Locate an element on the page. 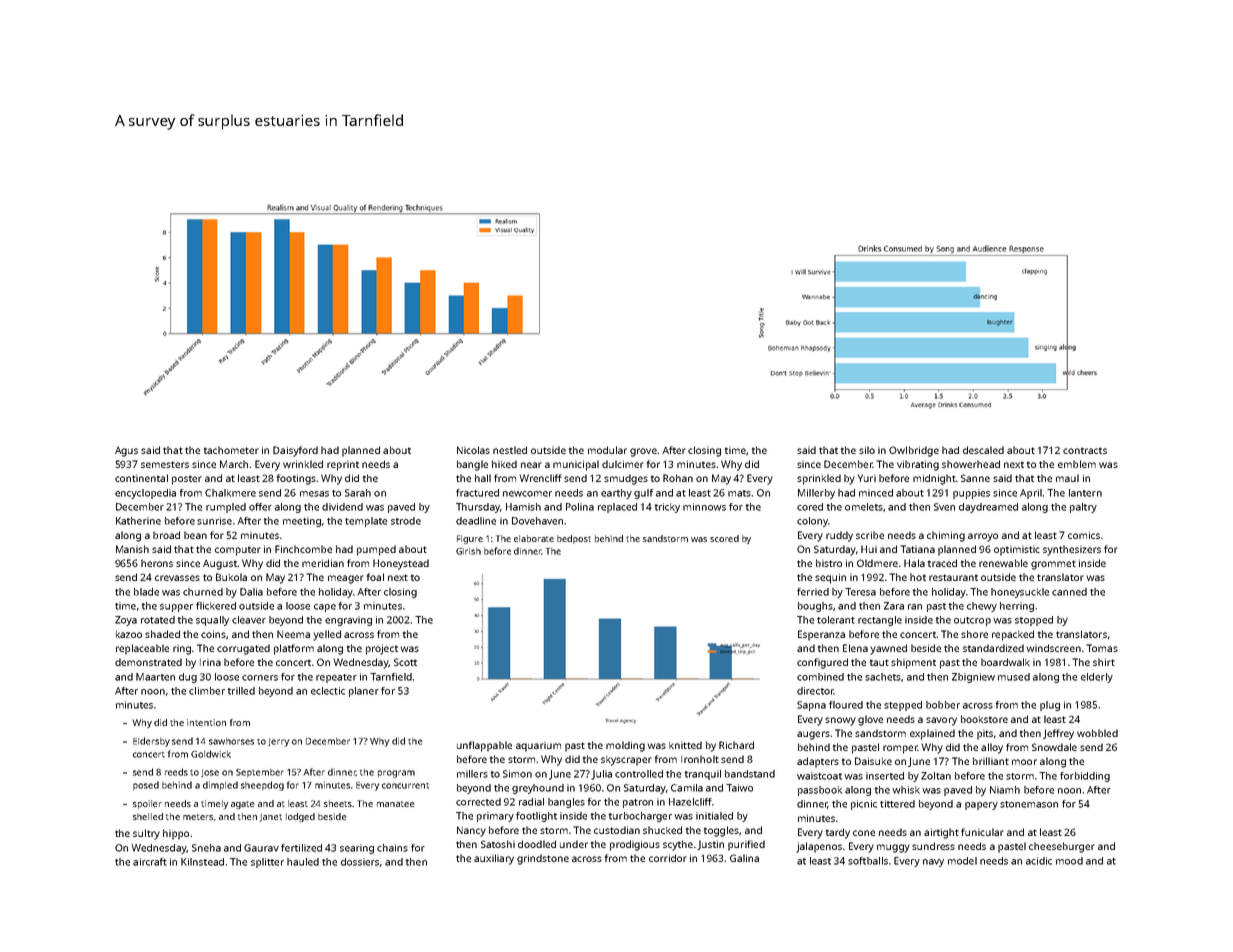  contracts is located at coordinates (1085, 450).
